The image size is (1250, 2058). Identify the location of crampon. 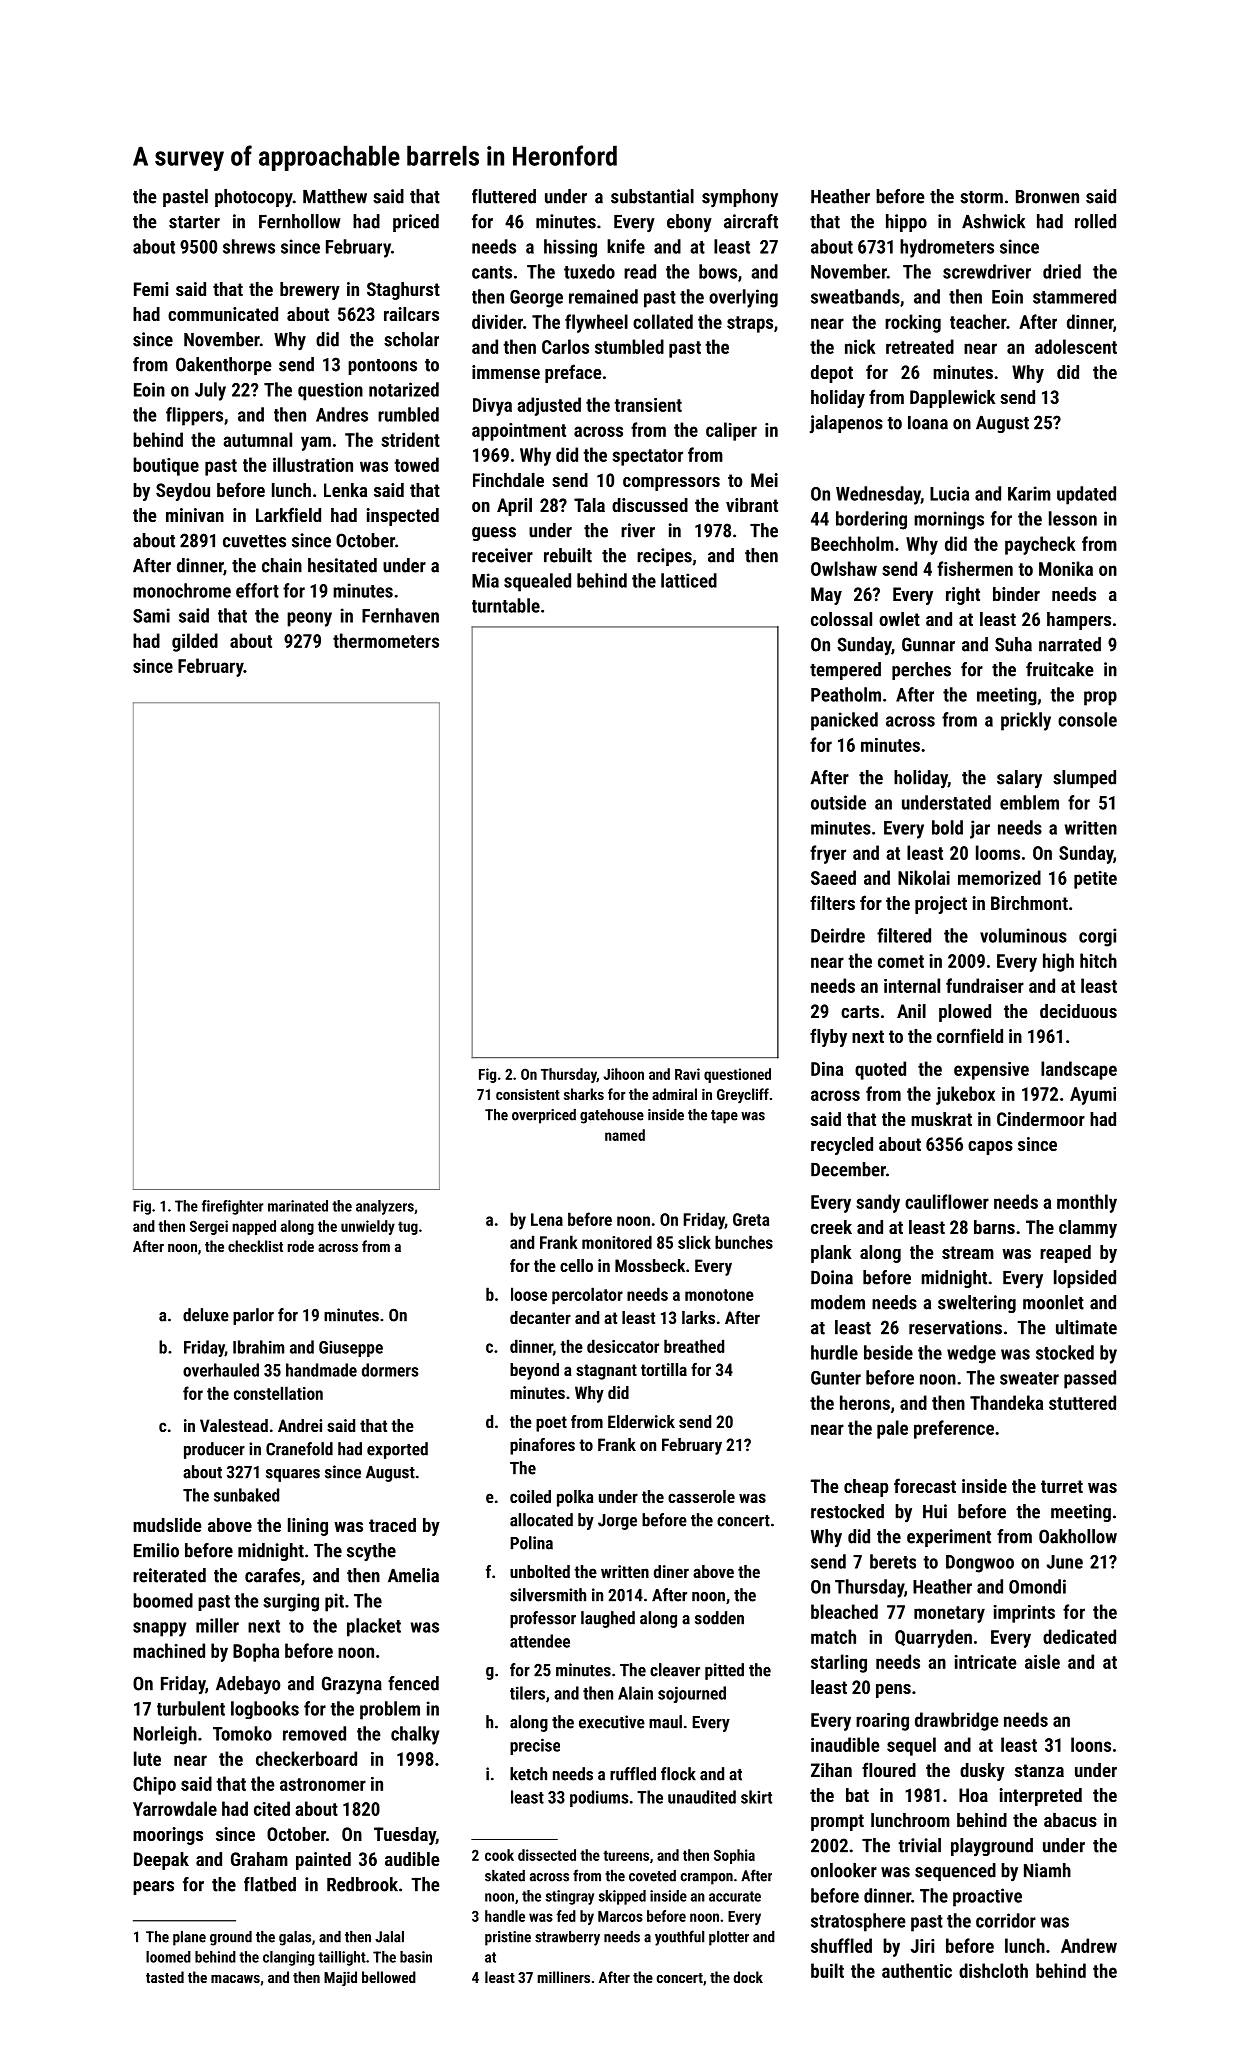
(707, 1879).
